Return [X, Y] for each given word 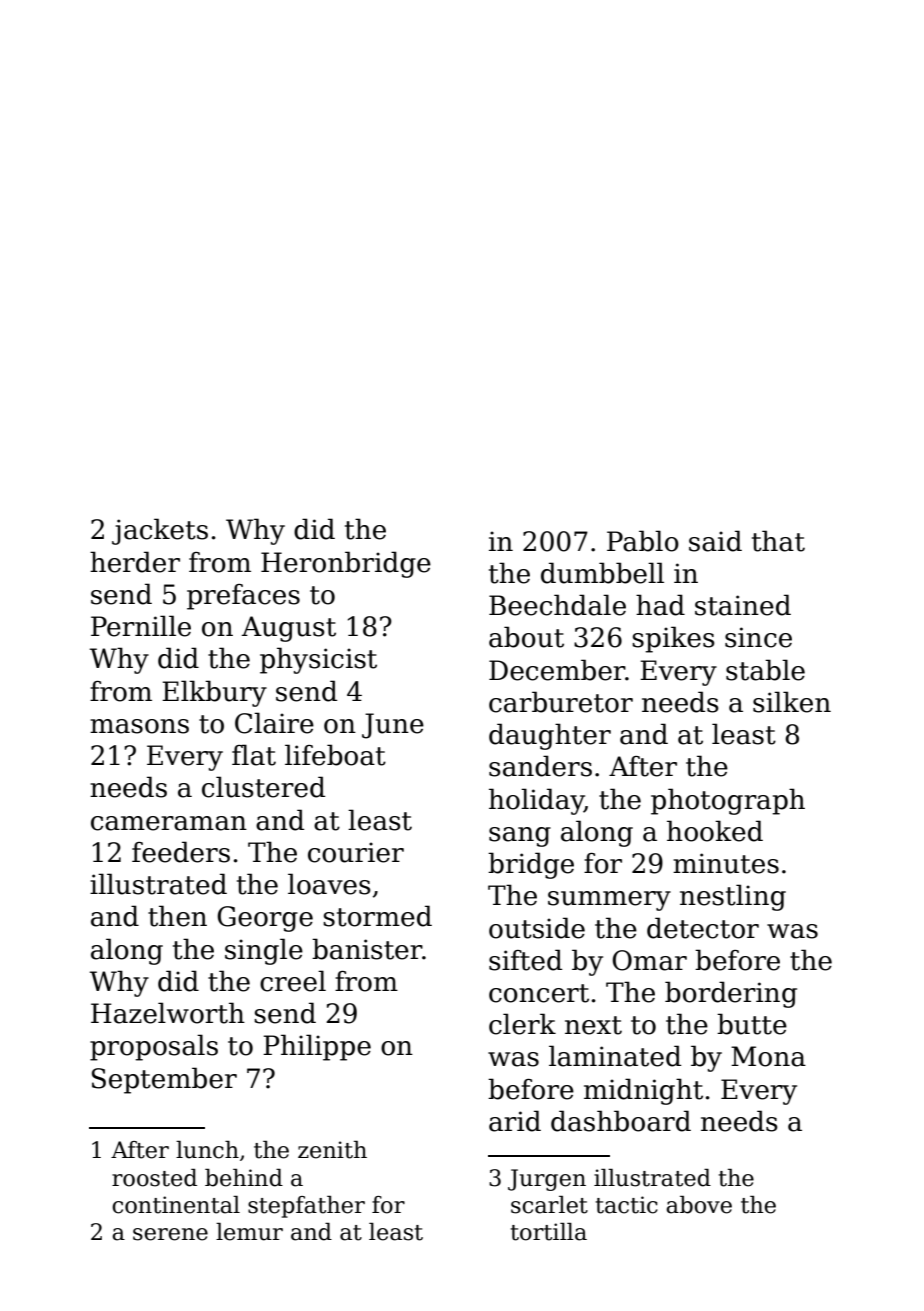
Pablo [643, 541]
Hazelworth [168, 1013]
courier [356, 852]
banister [367, 949]
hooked [715, 831]
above [699, 1205]
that [778, 541]
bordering [731, 994]
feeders [181, 852]
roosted [154, 1178]
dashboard [621, 1121]
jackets [160, 531]
